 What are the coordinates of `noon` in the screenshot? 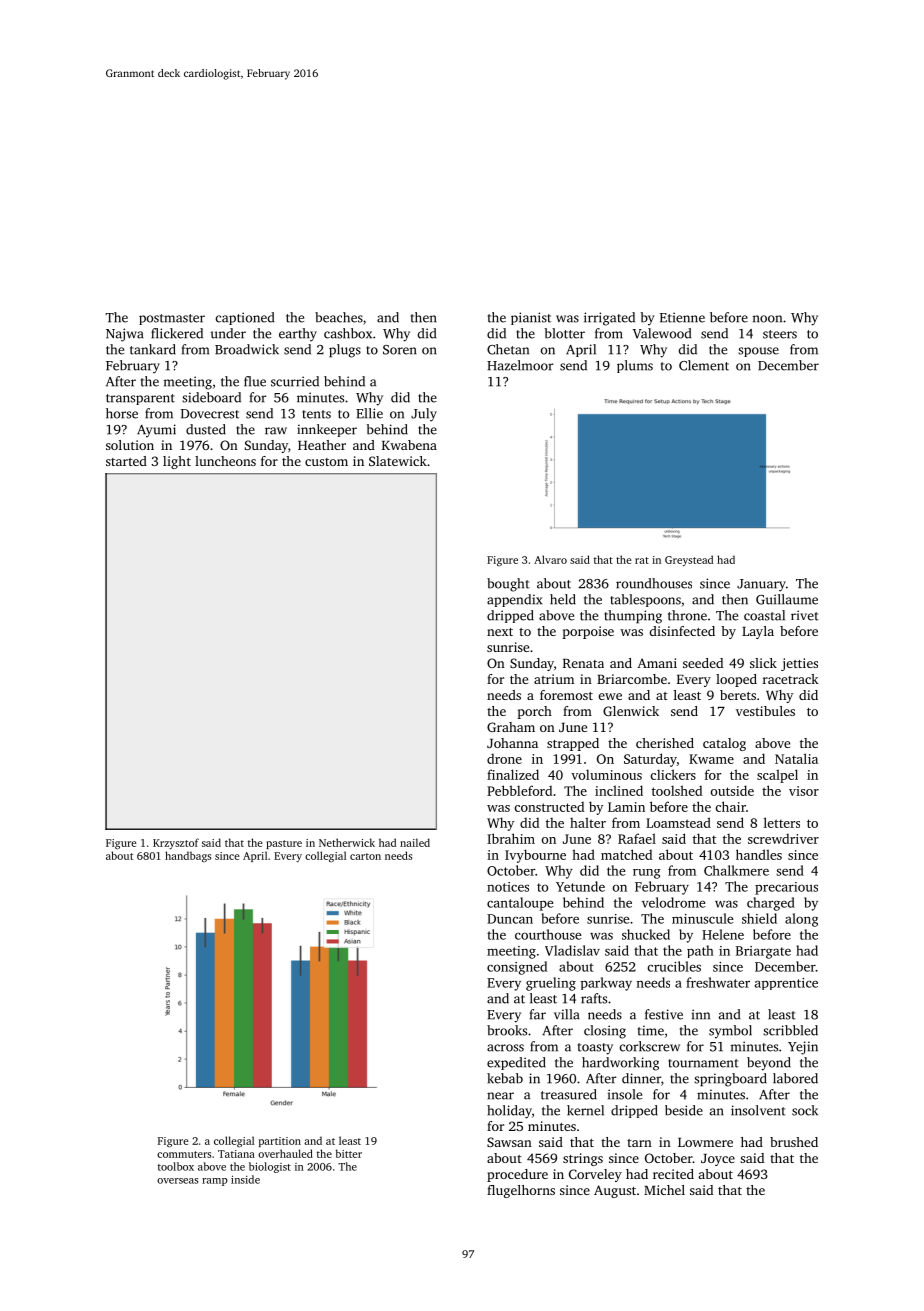 It's located at (767, 319).
